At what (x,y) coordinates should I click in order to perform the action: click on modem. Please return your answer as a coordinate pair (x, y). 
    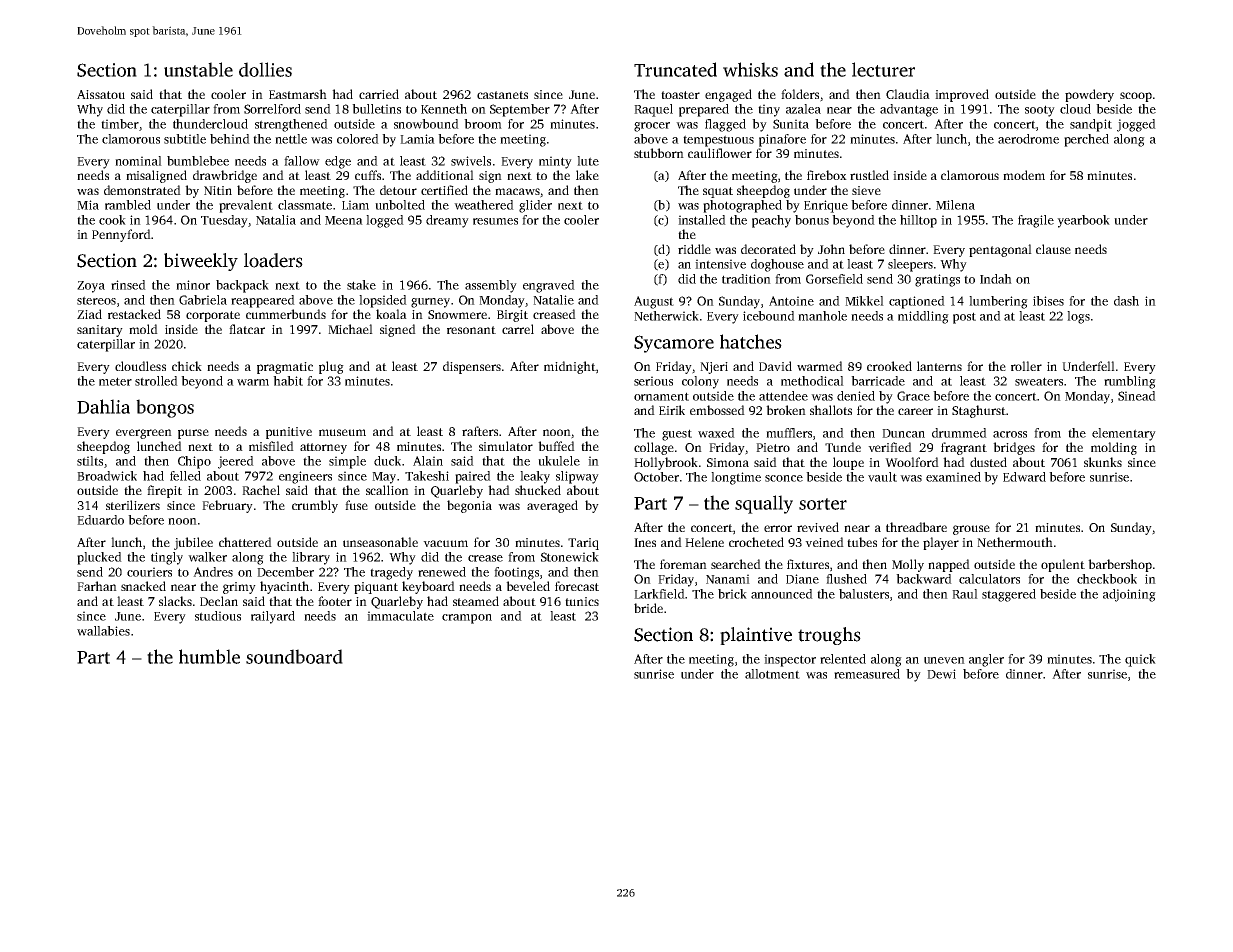
    Looking at the image, I should click on (1024, 175).
